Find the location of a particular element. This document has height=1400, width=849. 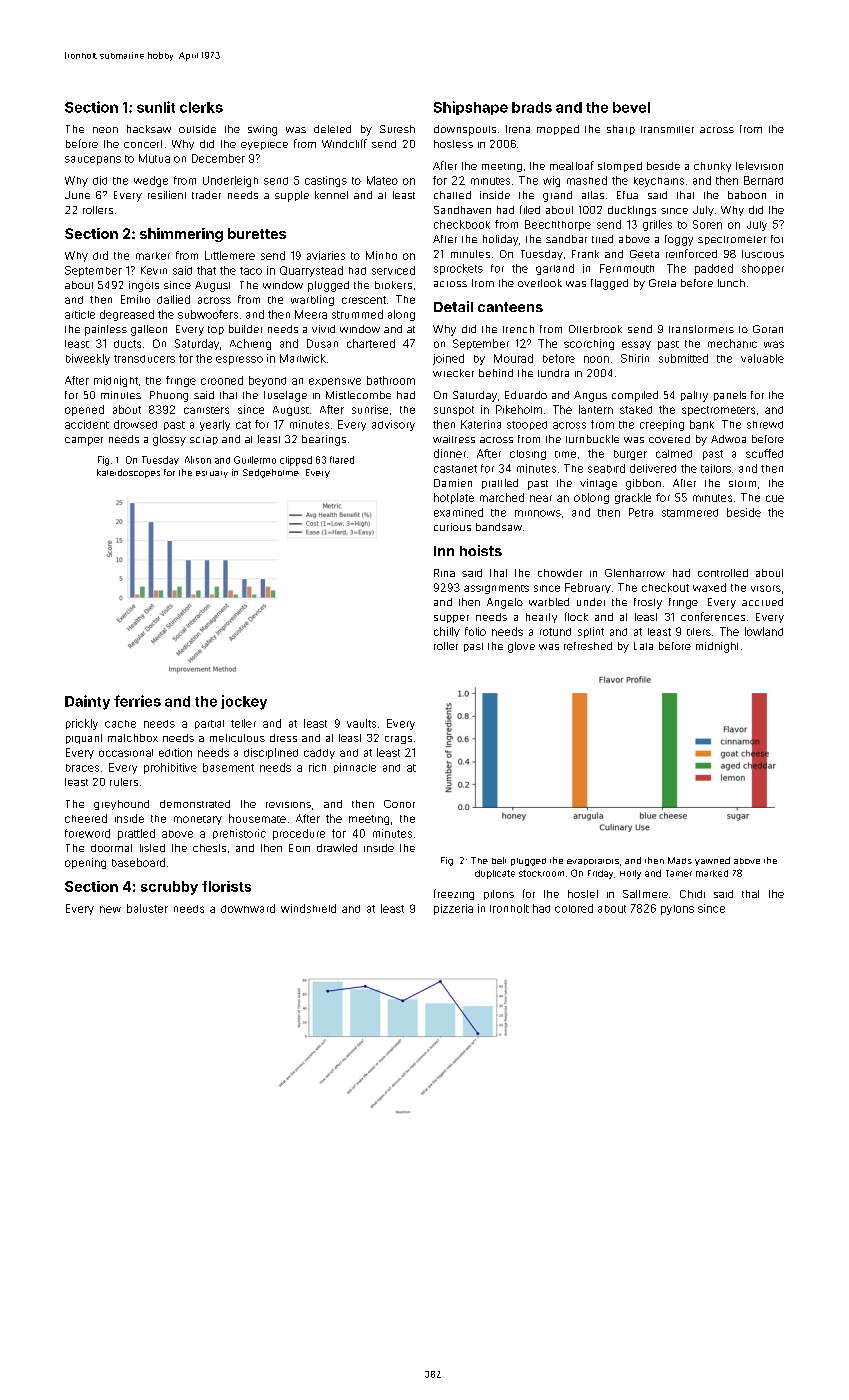

bevel is located at coordinates (631, 107).
